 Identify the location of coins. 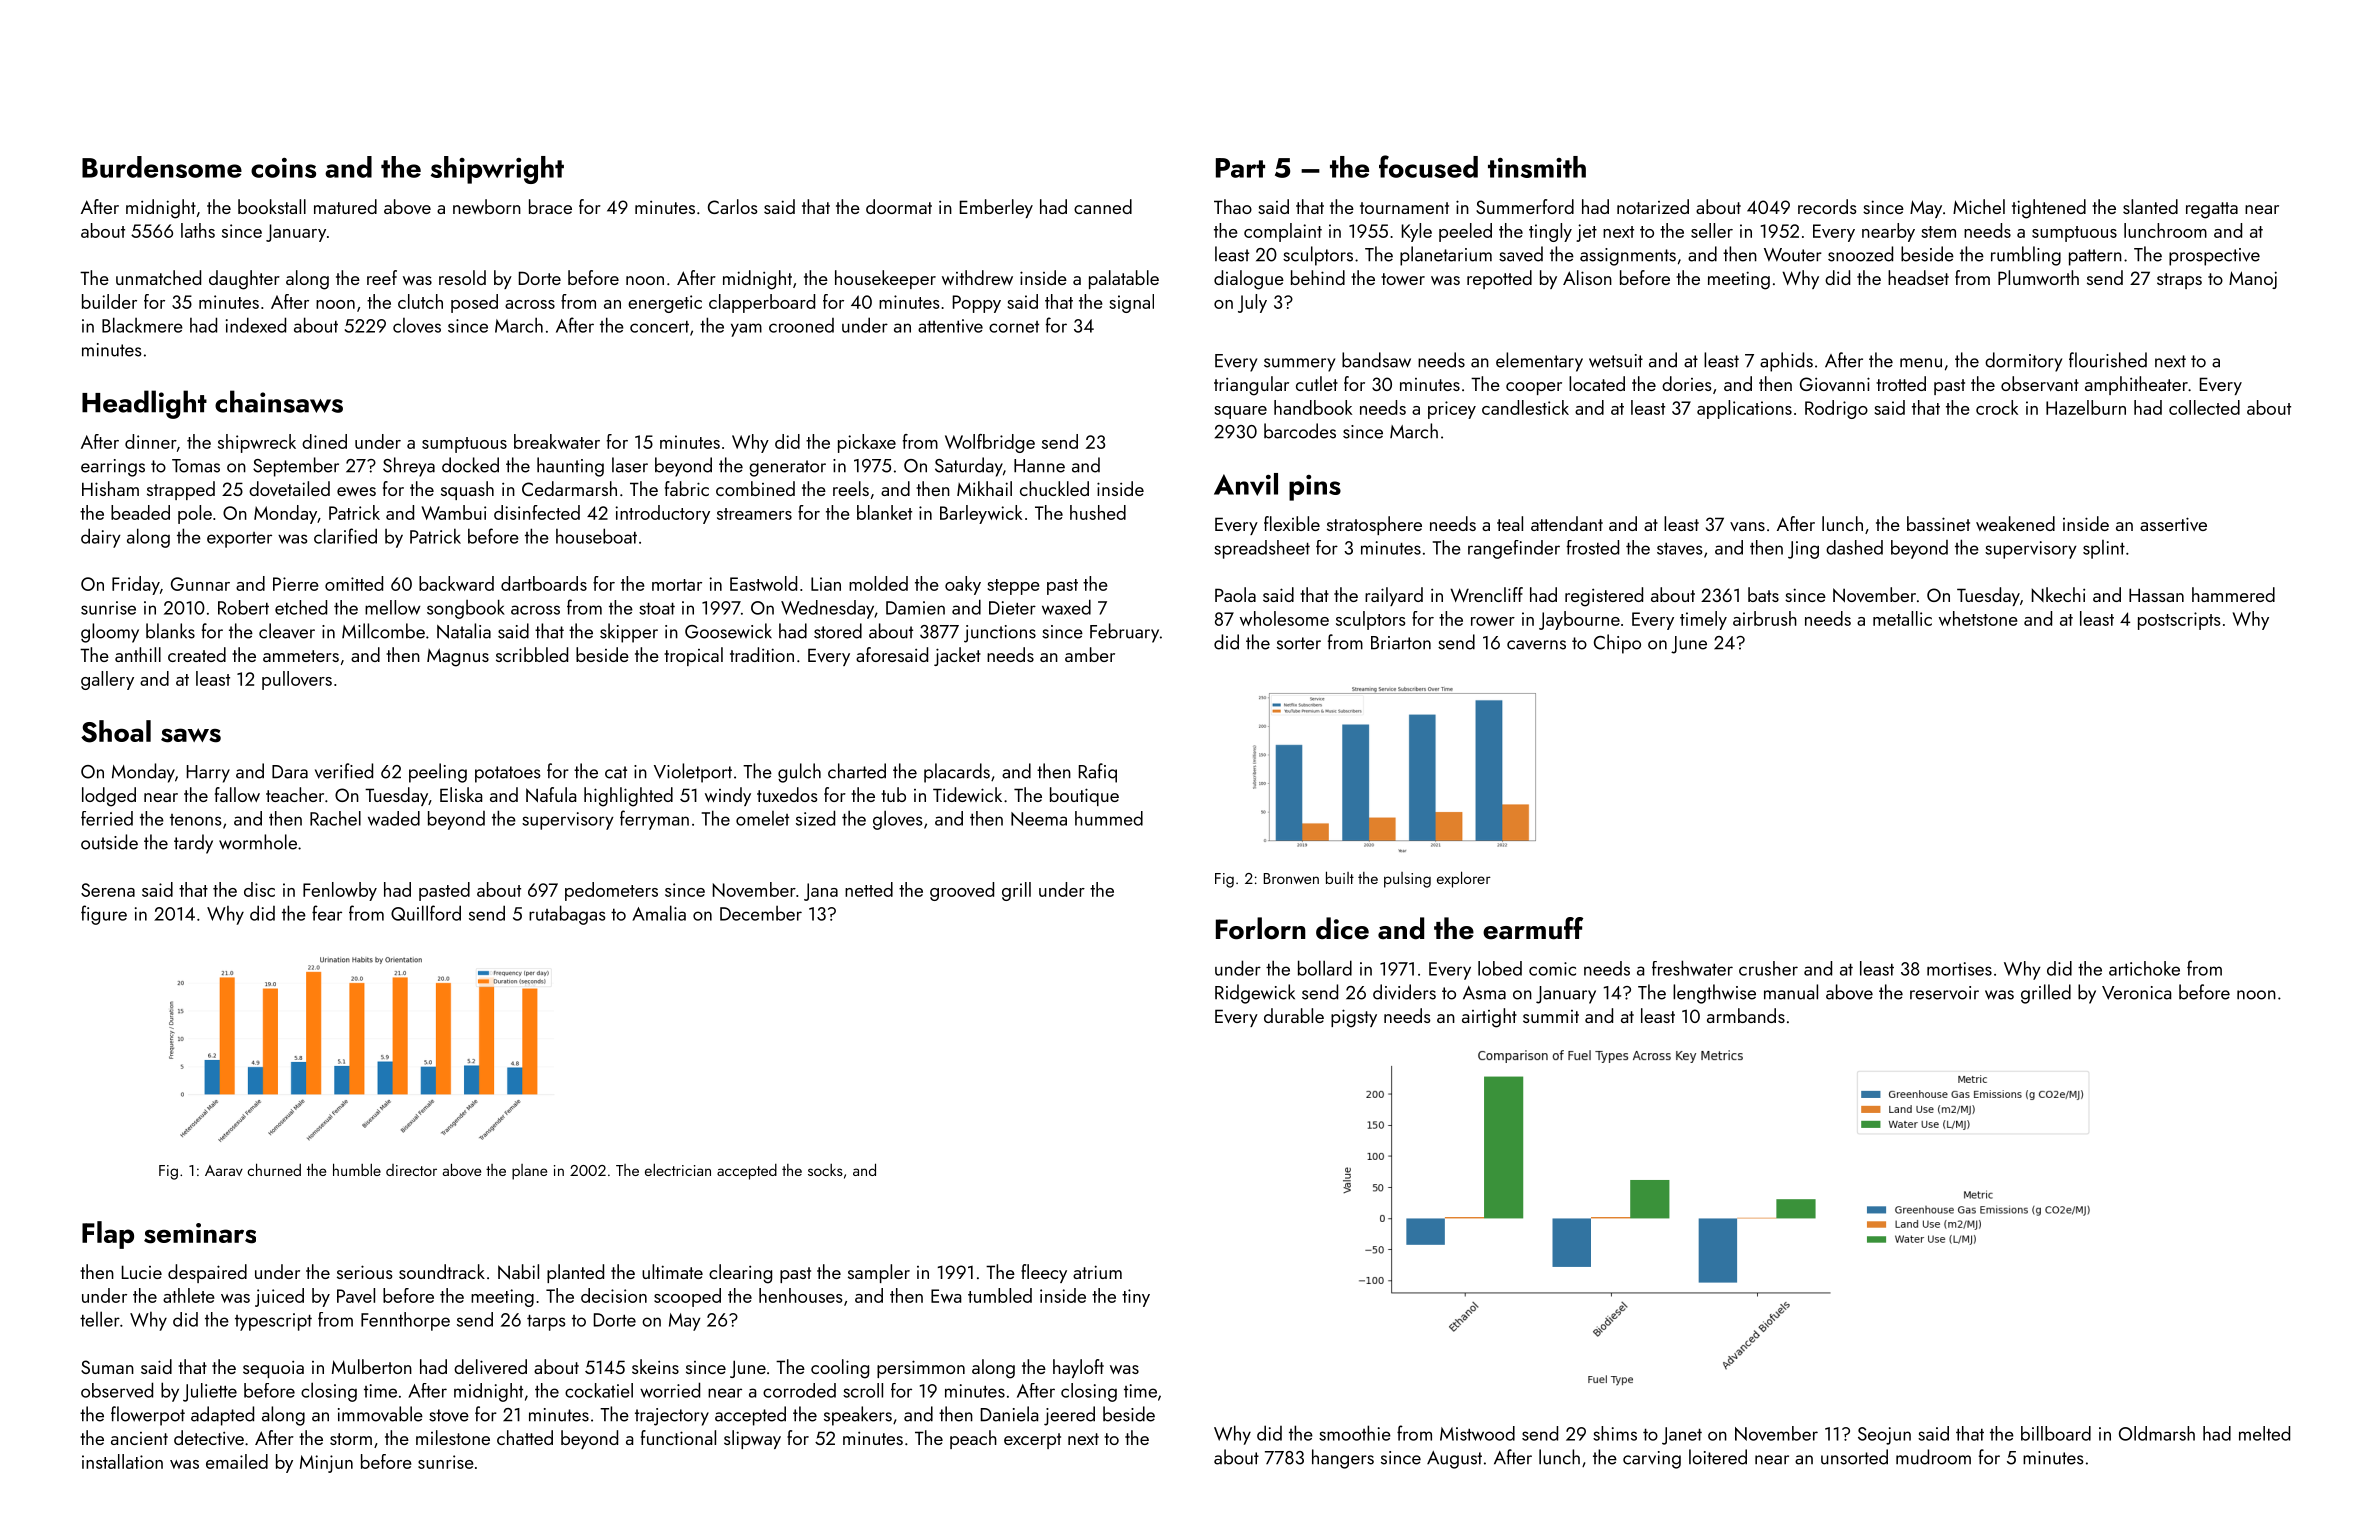
(283, 168).
